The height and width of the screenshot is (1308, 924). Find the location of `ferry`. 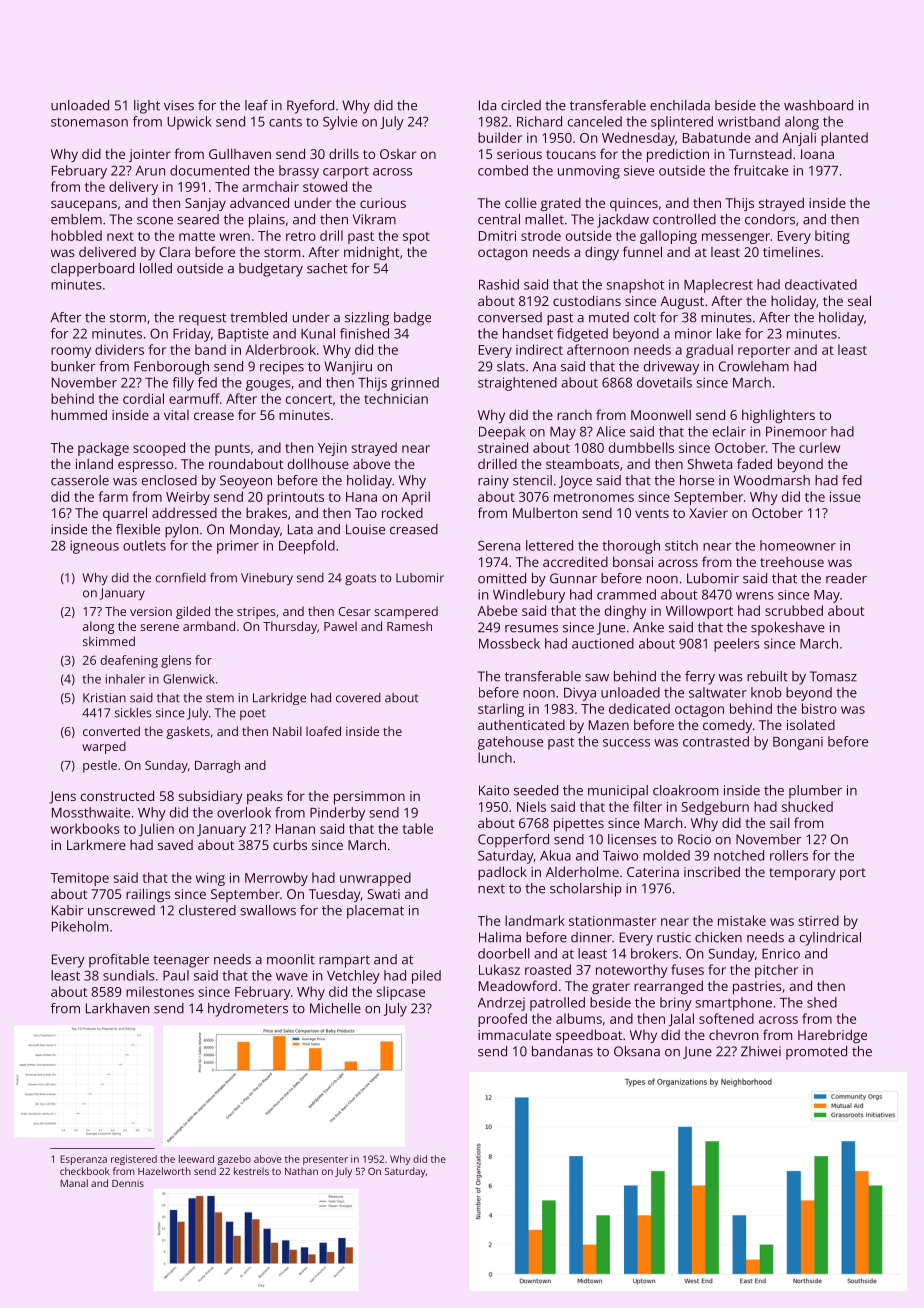

ferry is located at coordinates (700, 678).
